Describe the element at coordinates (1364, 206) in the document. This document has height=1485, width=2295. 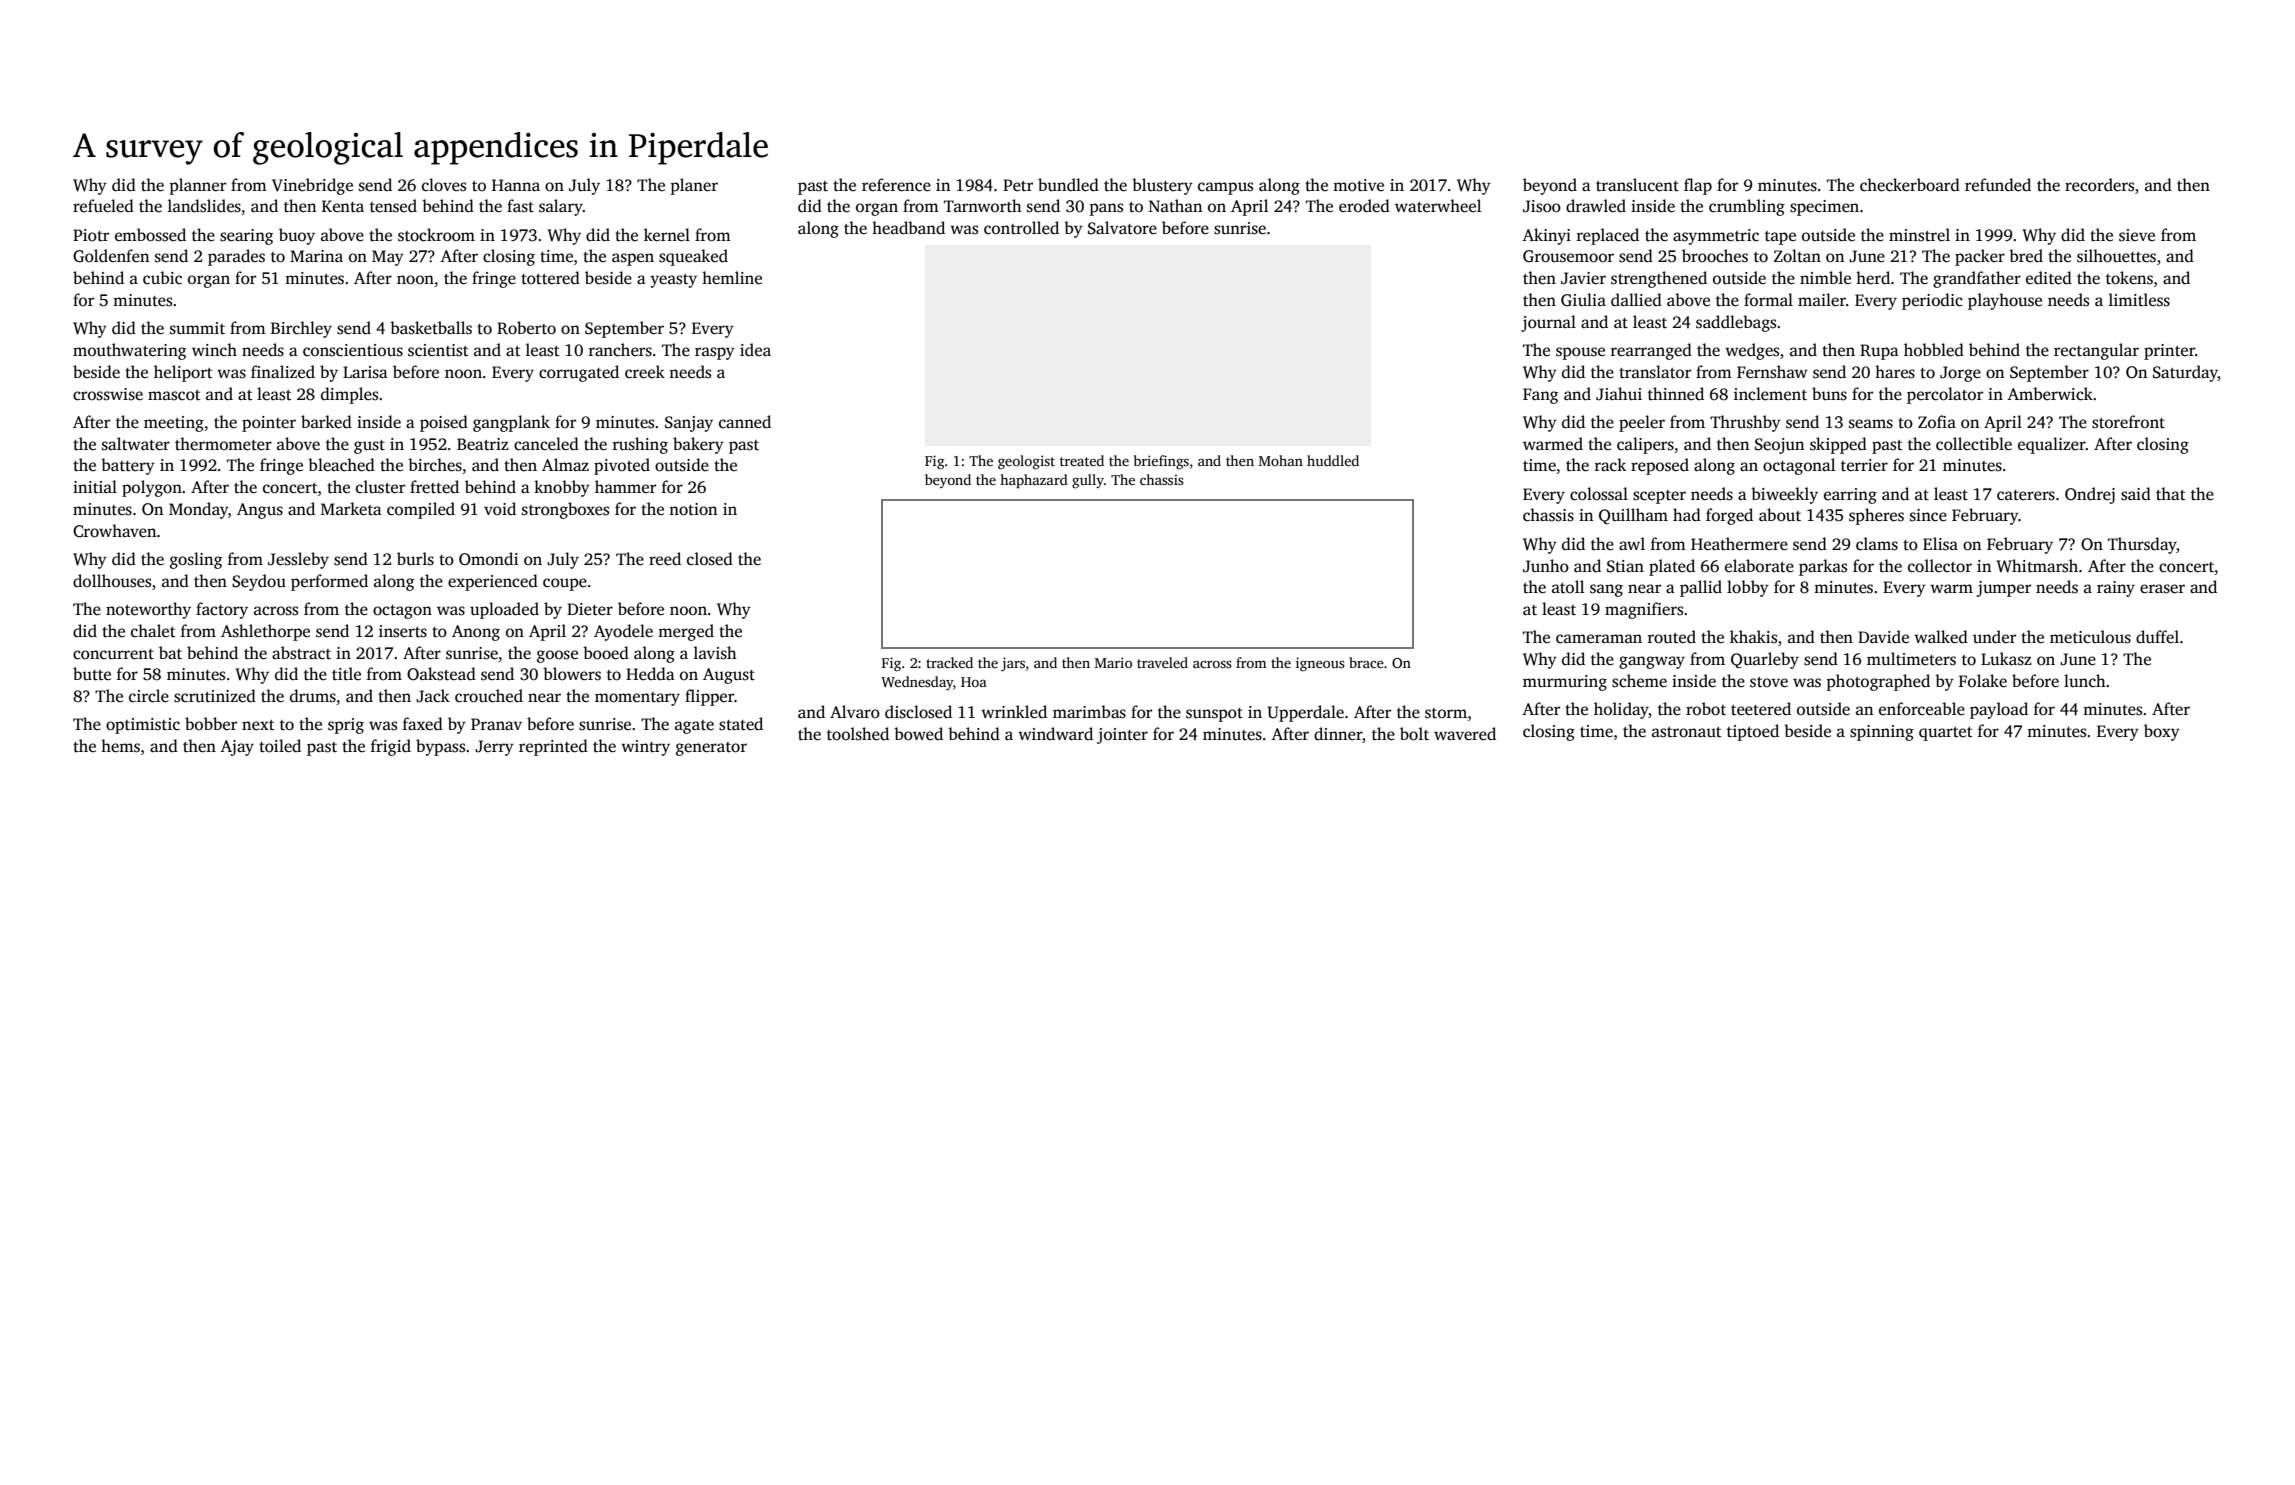
I see `eroded` at that location.
